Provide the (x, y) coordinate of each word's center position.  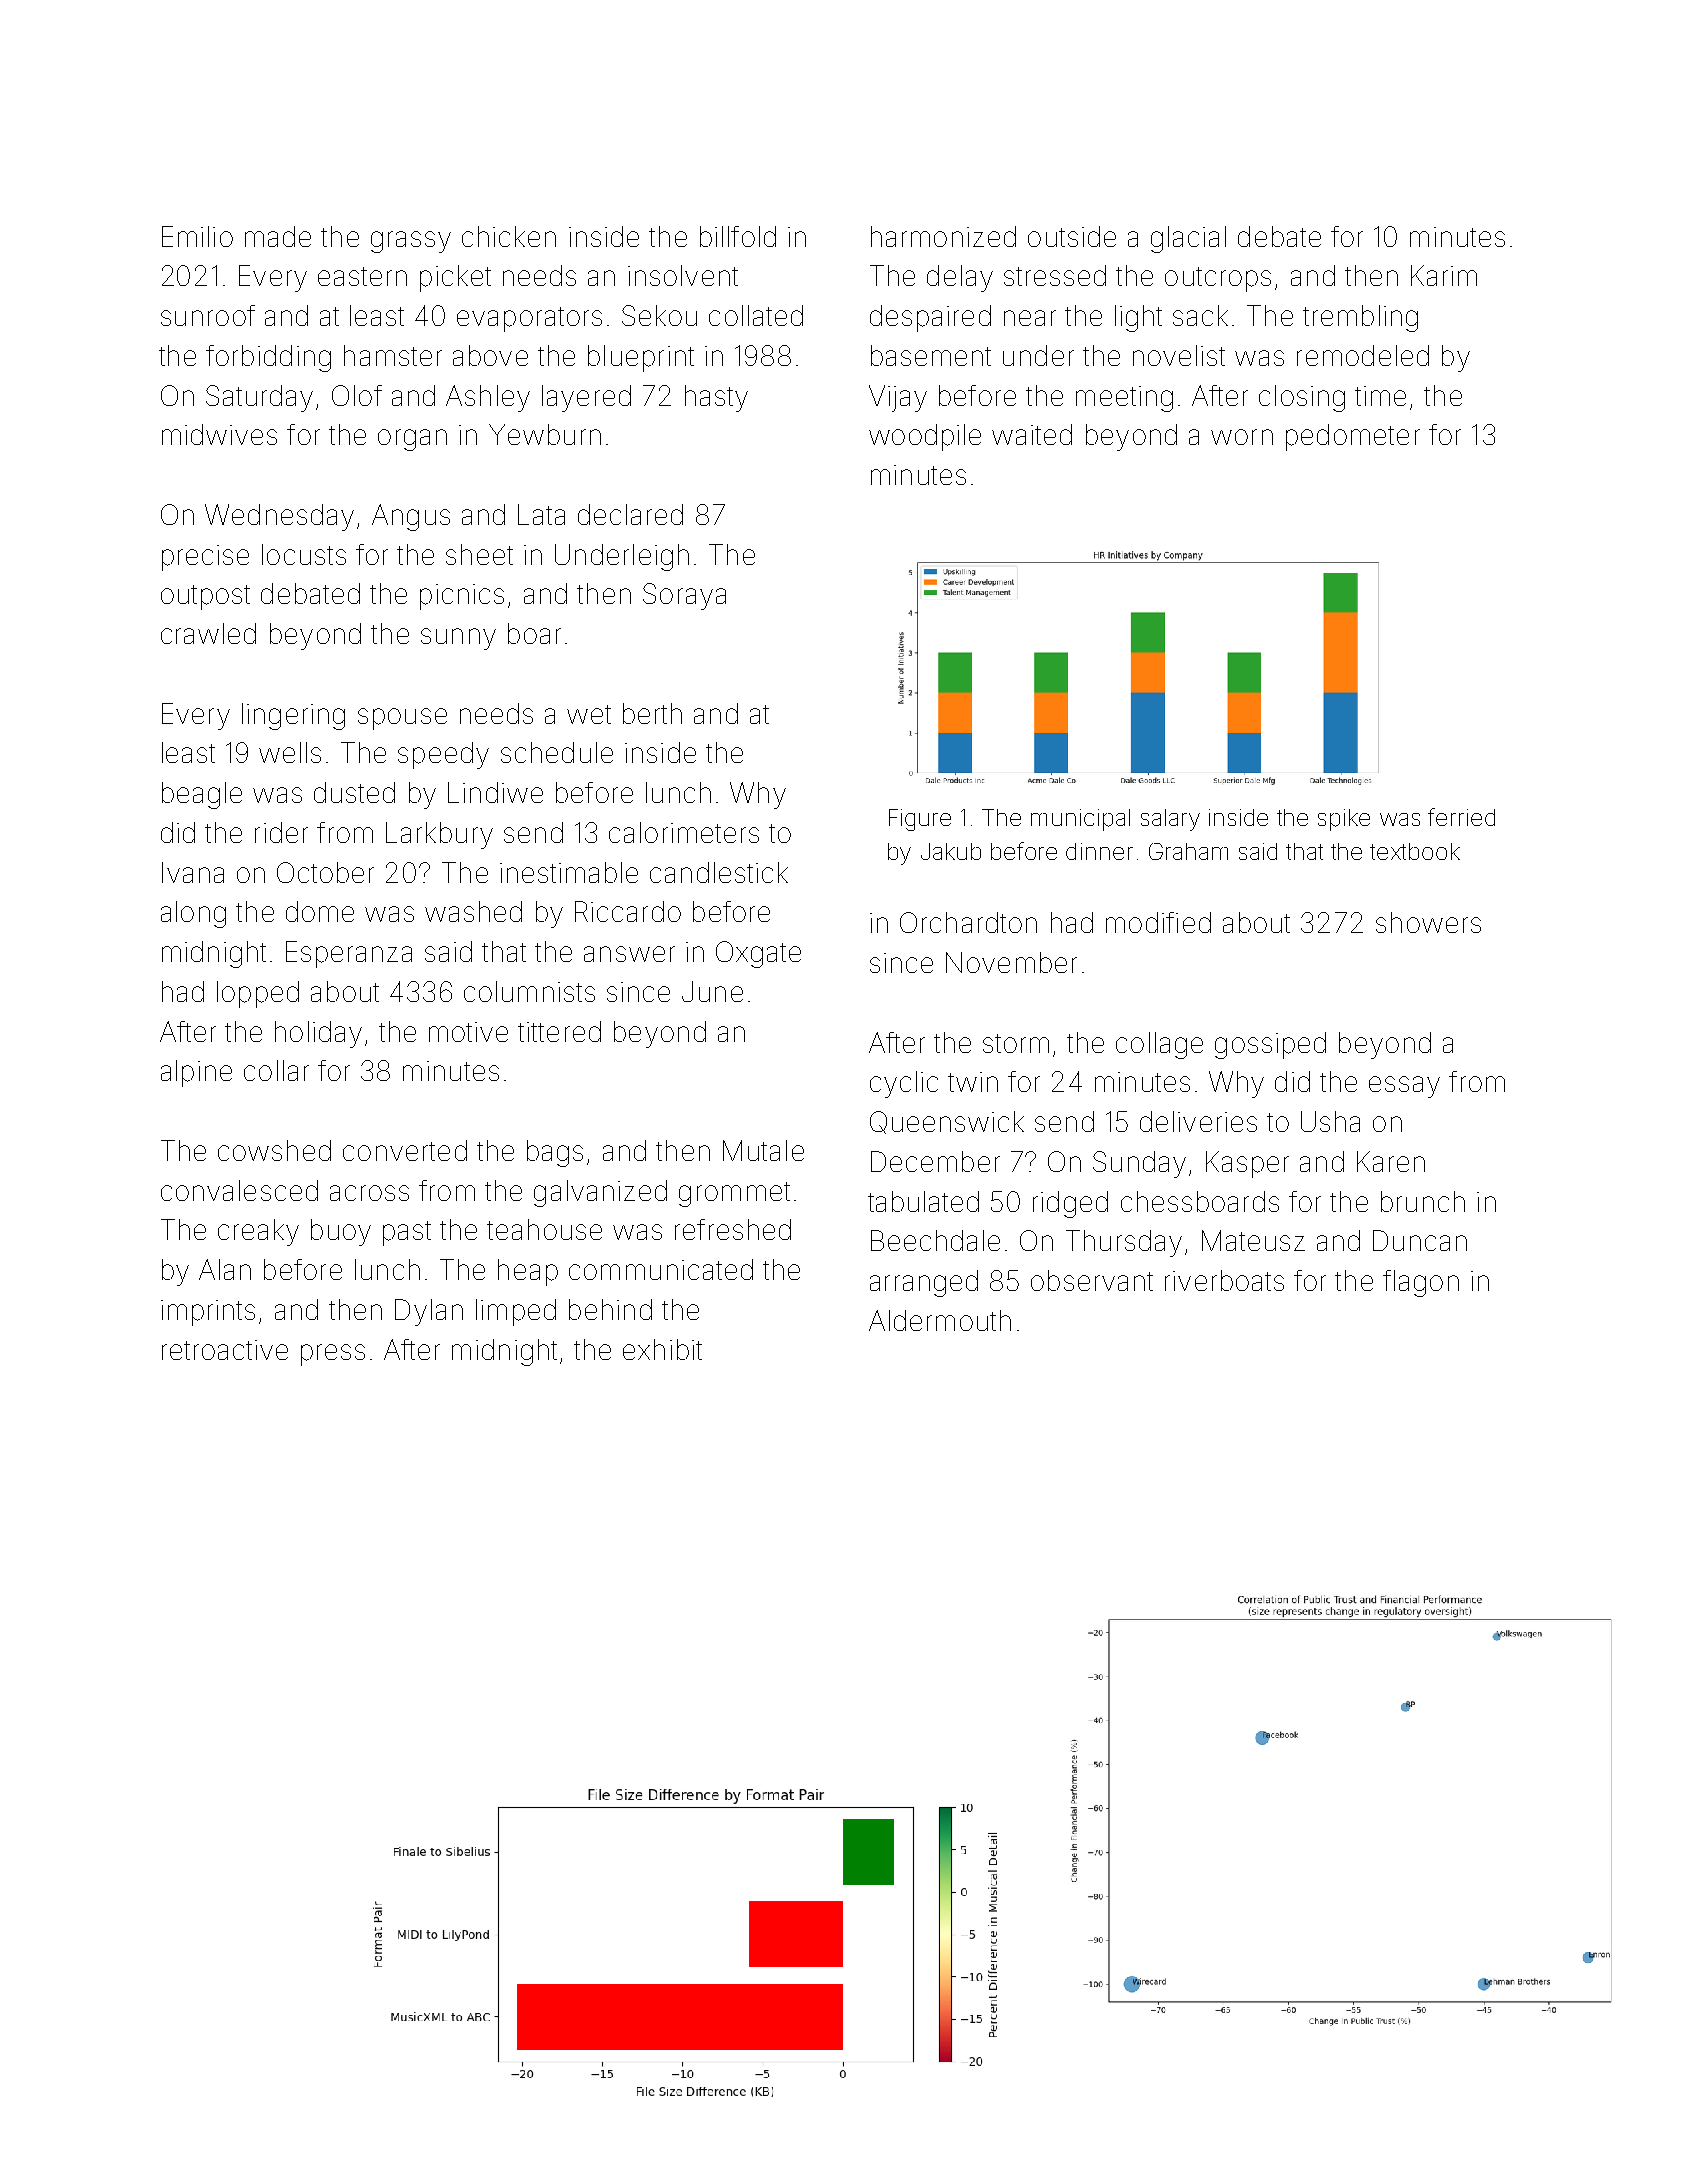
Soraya (684, 596)
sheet (479, 554)
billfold (738, 236)
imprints (208, 1313)
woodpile (925, 437)
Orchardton (968, 922)
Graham (1188, 851)
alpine (196, 1073)
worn (1242, 437)
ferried (1461, 817)
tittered (559, 1031)
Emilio (197, 236)
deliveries (1198, 1121)
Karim (1444, 275)
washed (473, 911)
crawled (208, 633)
